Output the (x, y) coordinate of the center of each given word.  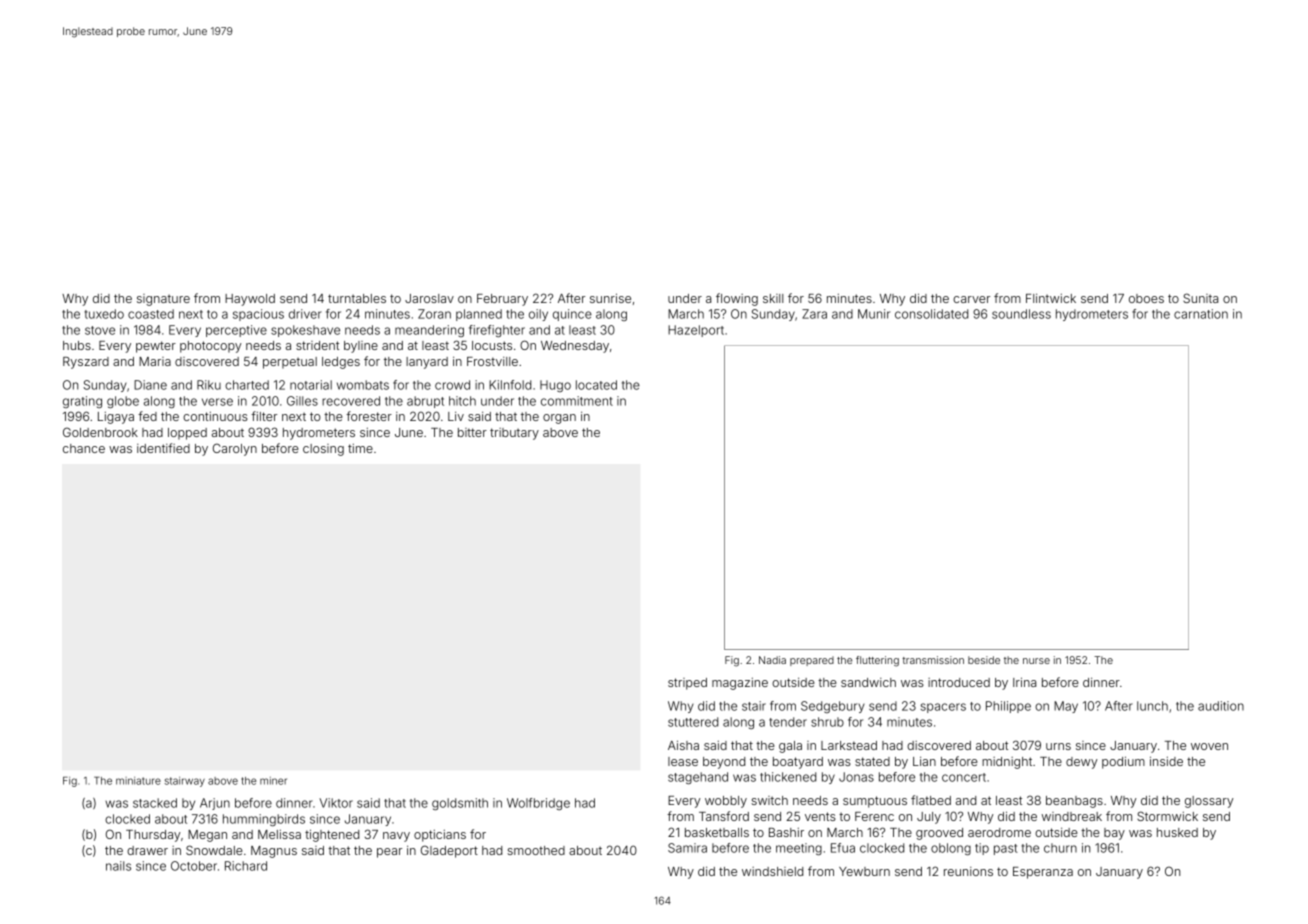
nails (118, 866)
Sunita (1200, 298)
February (502, 300)
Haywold (250, 300)
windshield (772, 871)
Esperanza (1043, 873)
